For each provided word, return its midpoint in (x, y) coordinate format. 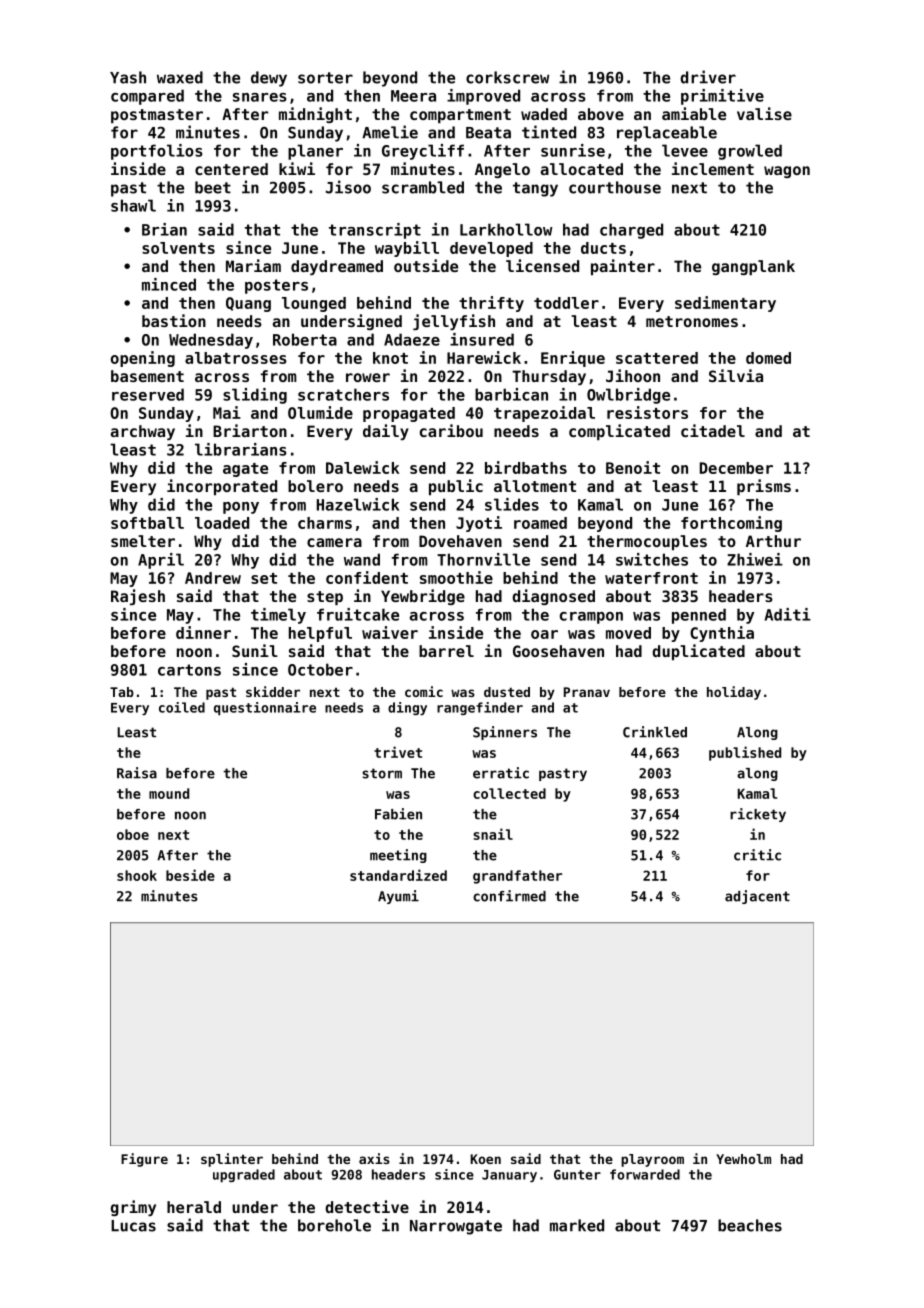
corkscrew (507, 77)
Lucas (133, 1226)
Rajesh (138, 597)
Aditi (788, 614)
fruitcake (358, 614)
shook (137, 875)
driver (708, 77)
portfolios (156, 152)
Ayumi (398, 897)
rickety (758, 815)
